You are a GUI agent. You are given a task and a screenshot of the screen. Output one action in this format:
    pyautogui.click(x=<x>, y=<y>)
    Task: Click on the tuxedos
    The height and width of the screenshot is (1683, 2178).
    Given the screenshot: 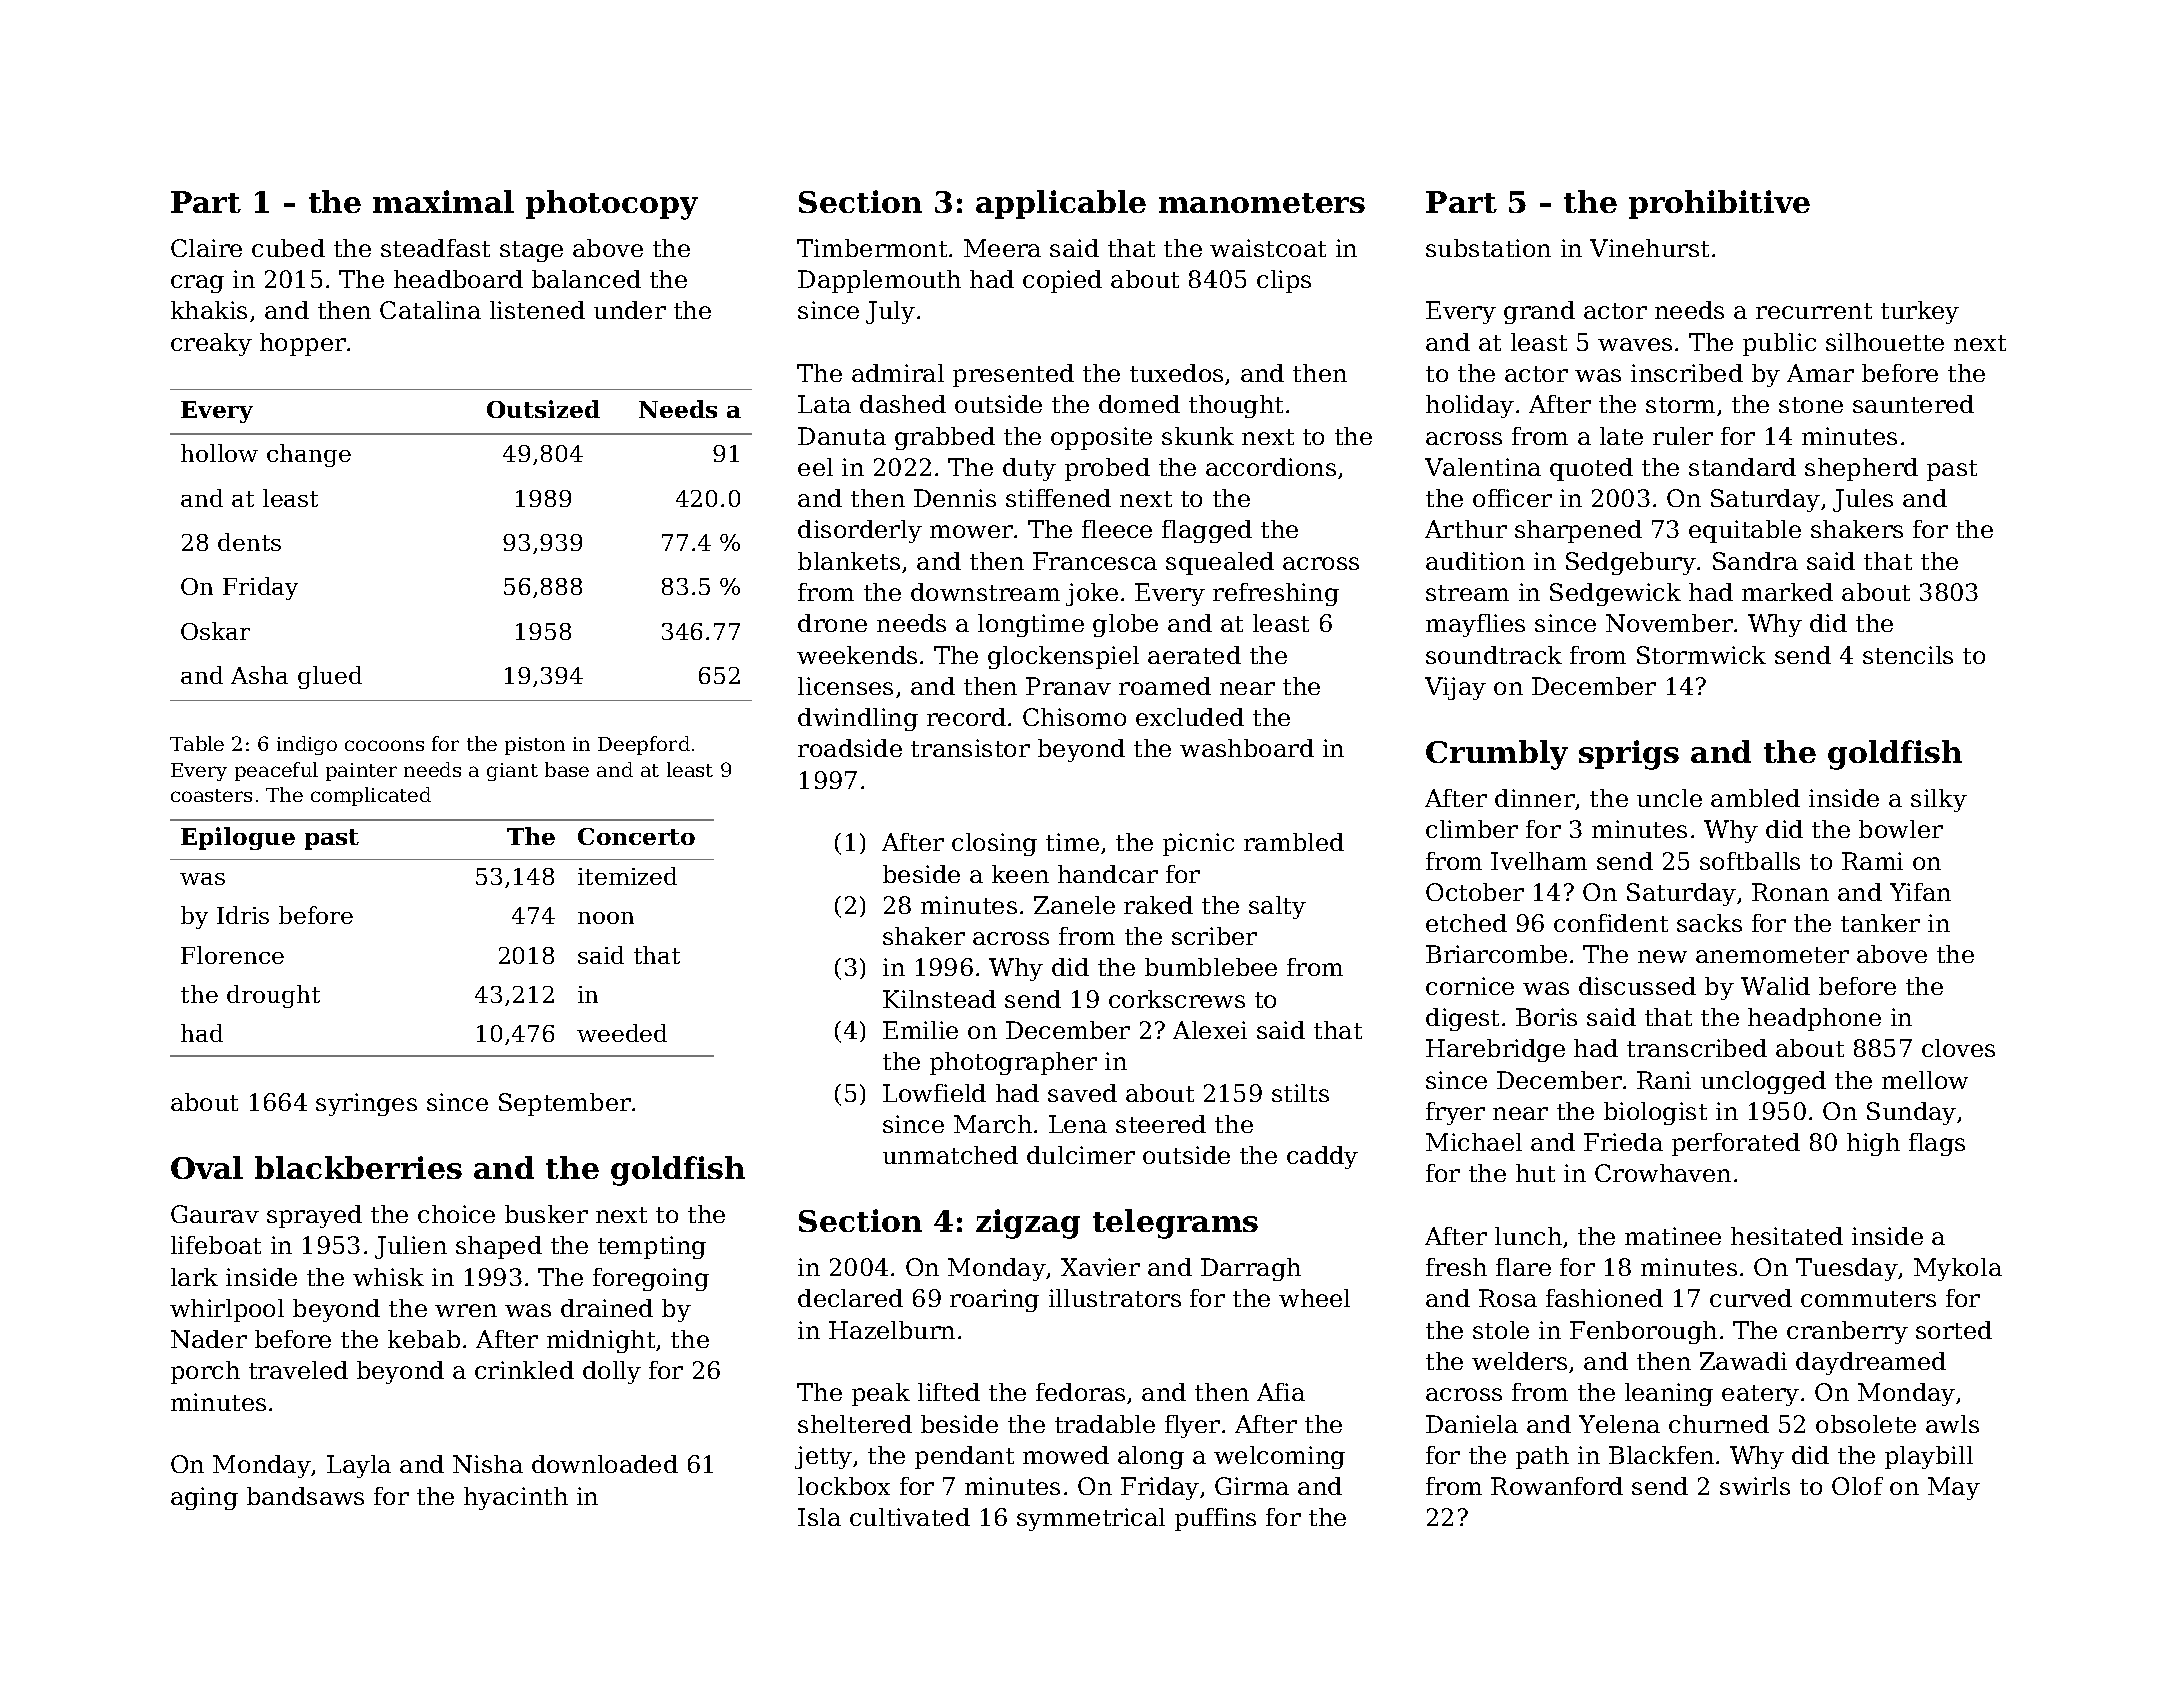 What is the action you would take?
    pyautogui.click(x=1176, y=373)
